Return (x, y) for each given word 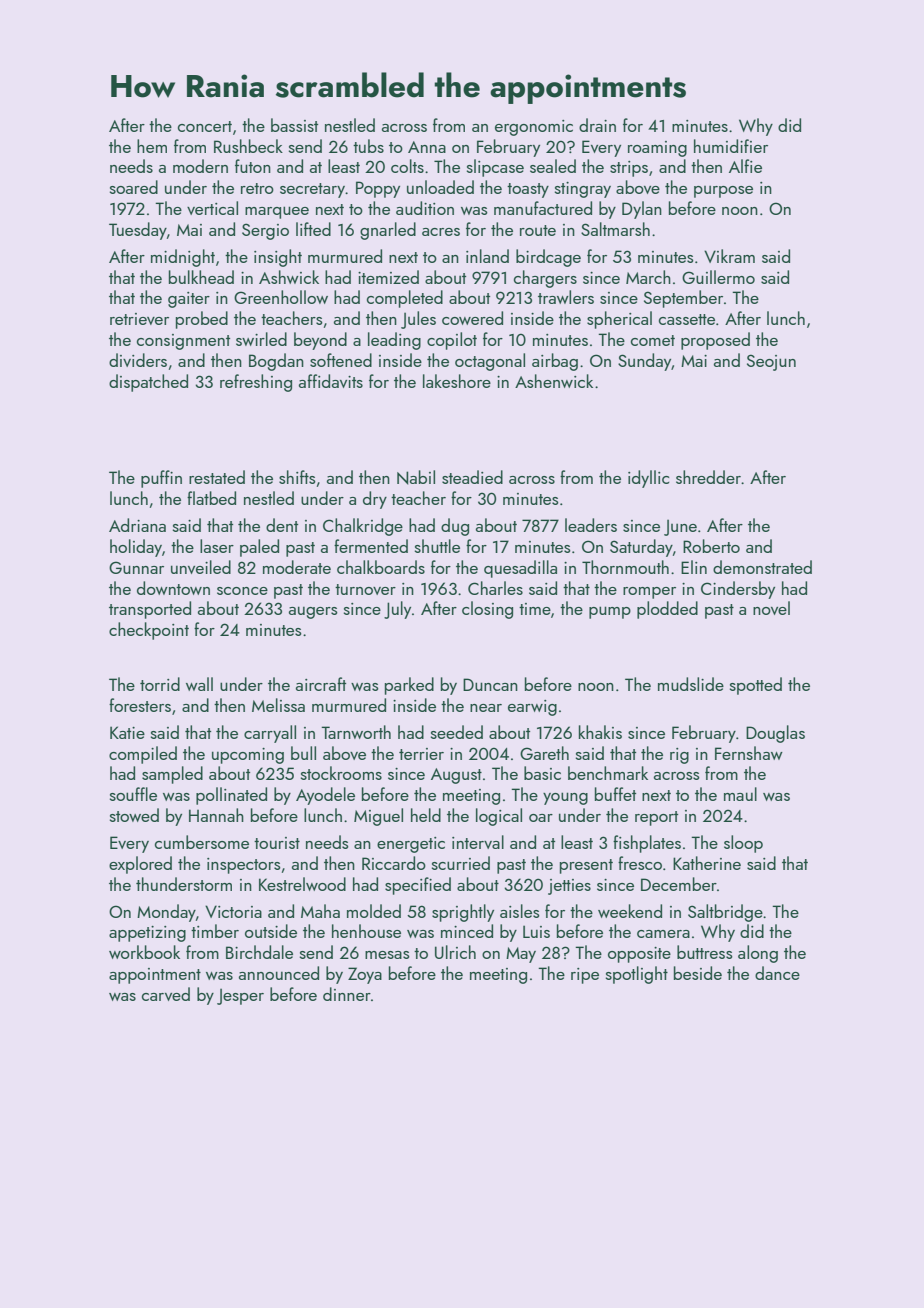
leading (394, 341)
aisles (520, 911)
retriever (139, 319)
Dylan (642, 210)
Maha (320, 911)
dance (777, 973)
